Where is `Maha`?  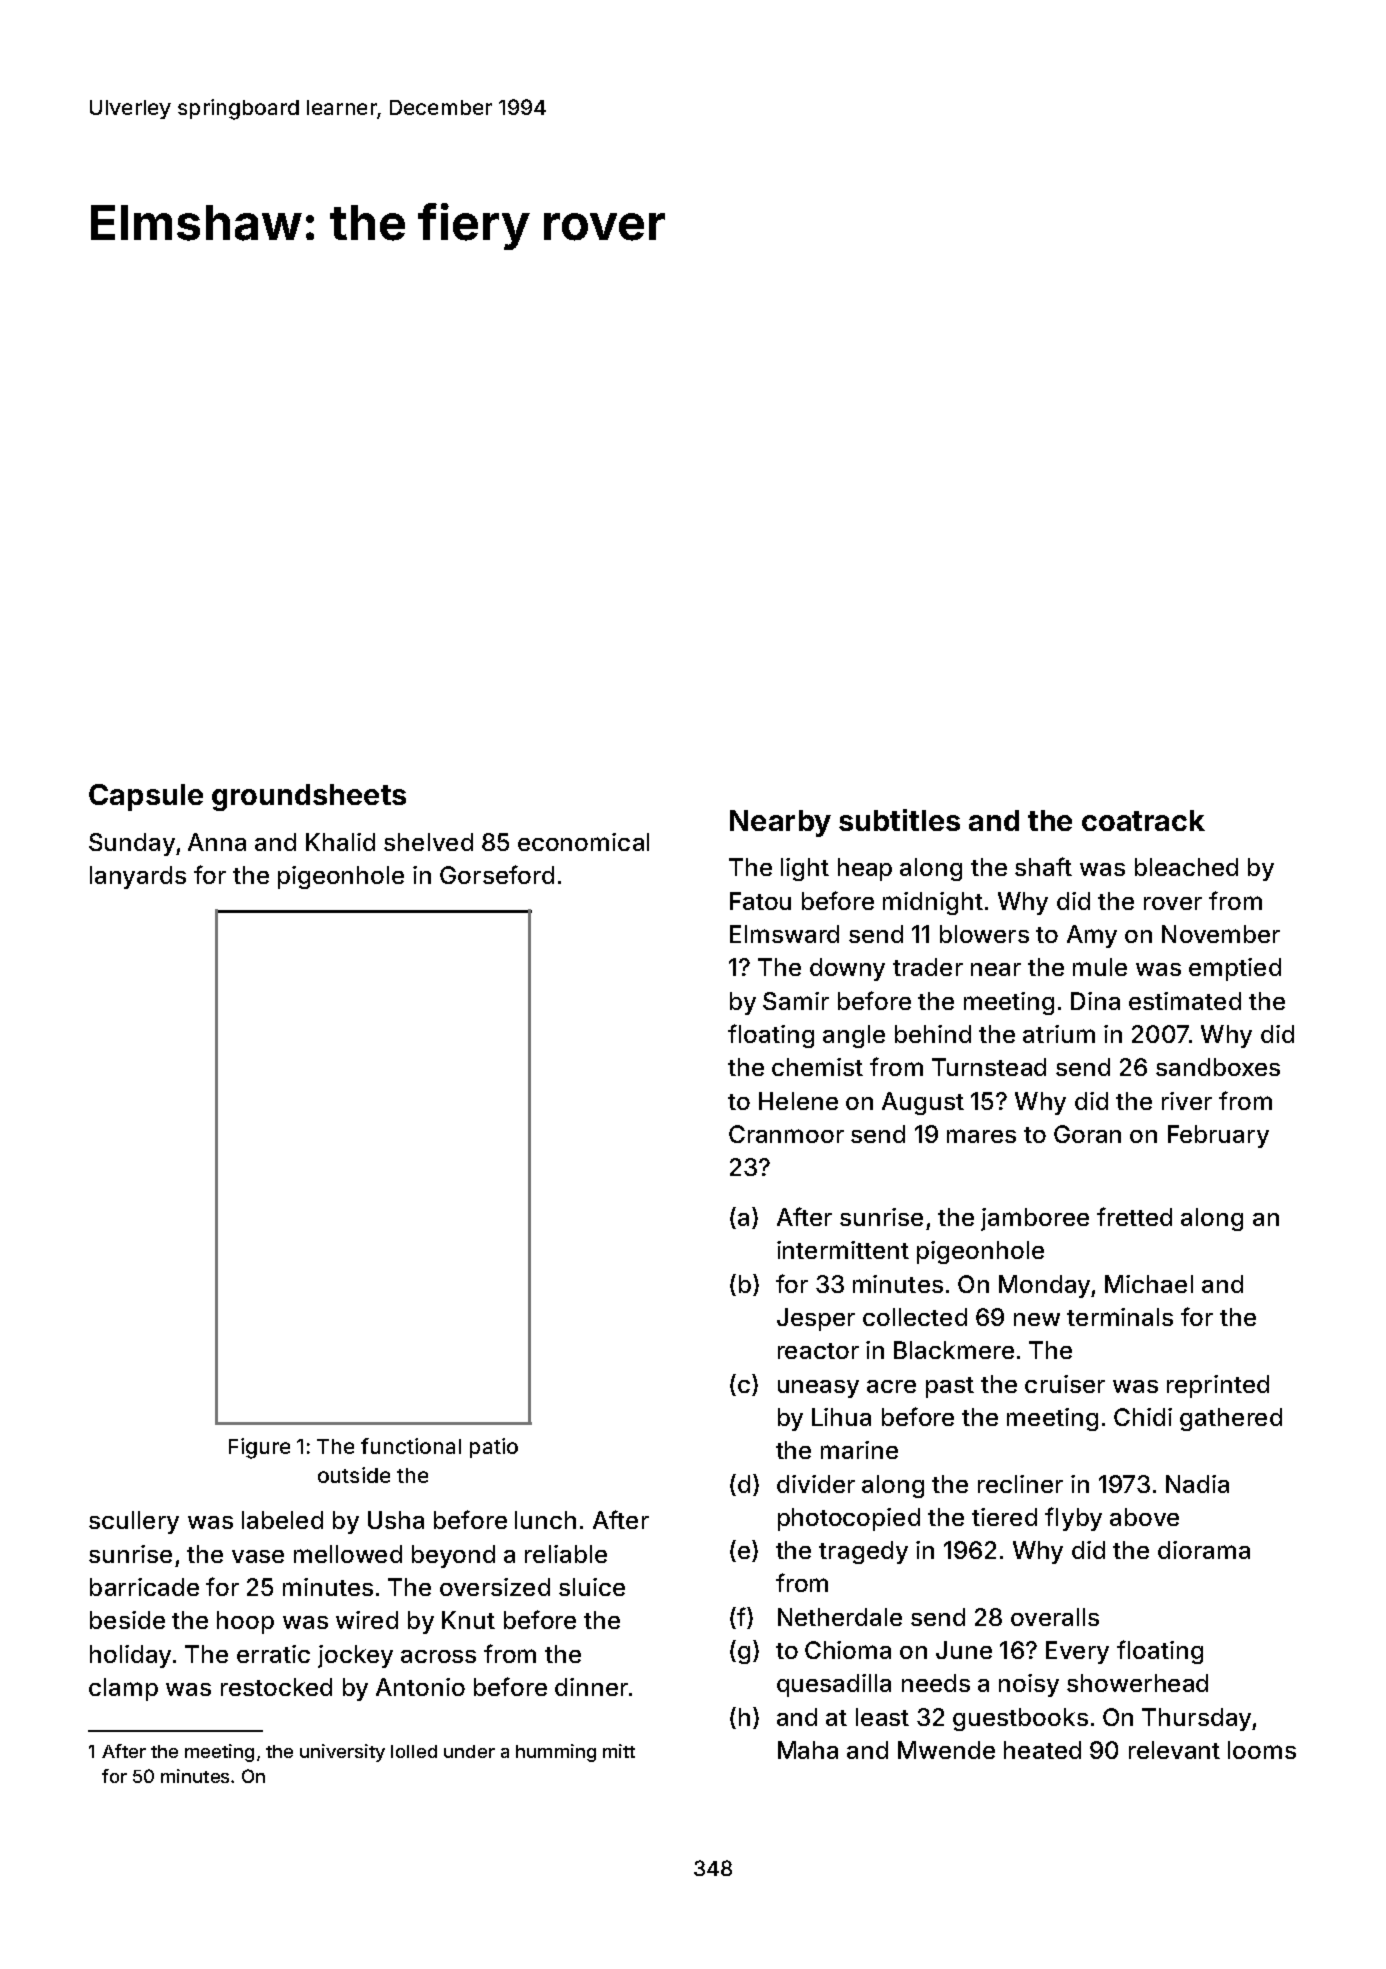
Maha is located at coordinates (808, 1750).
